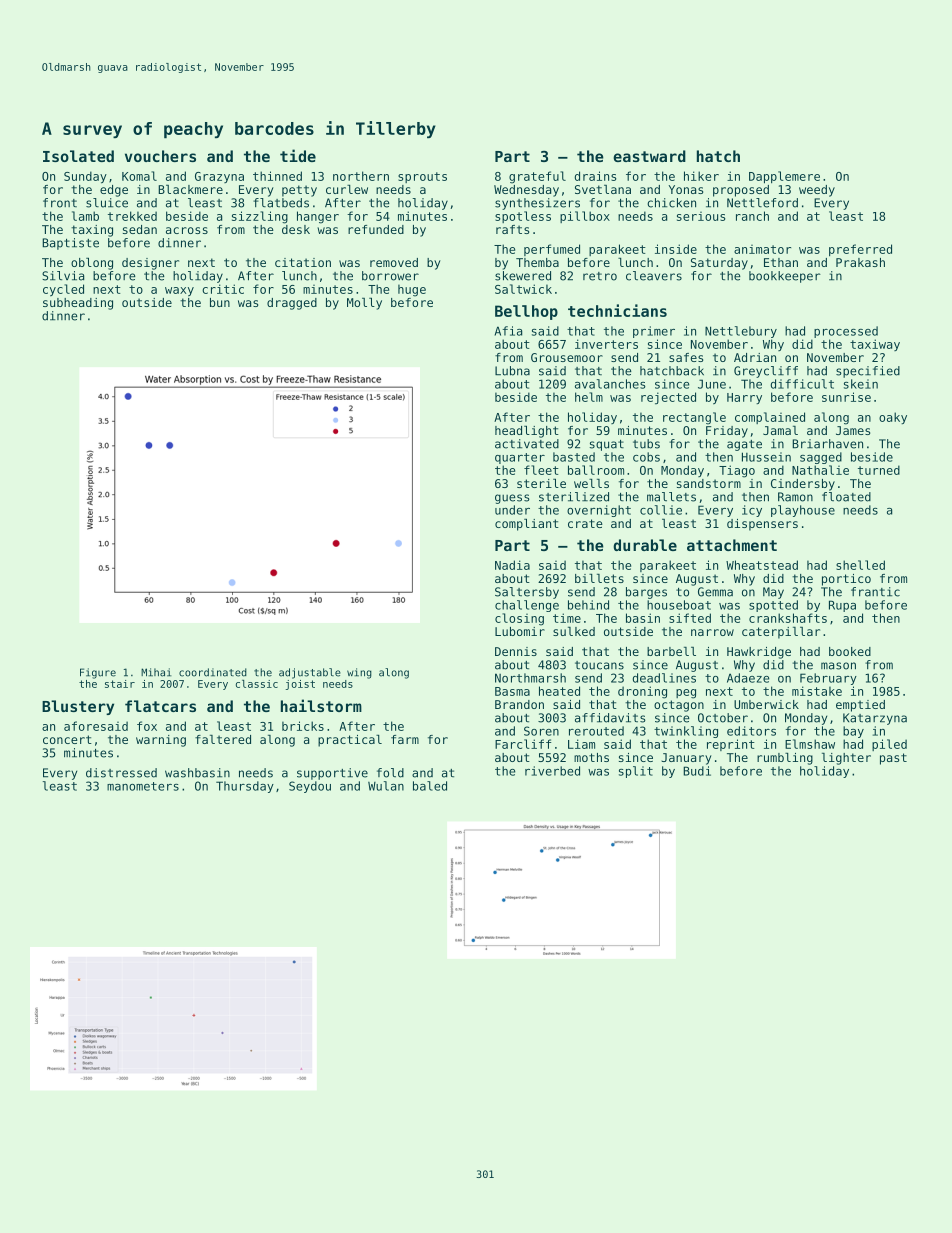 This screenshot has width=952, height=1233. What do you see at coordinates (296, 229) in the screenshot?
I see `desk` at bounding box center [296, 229].
